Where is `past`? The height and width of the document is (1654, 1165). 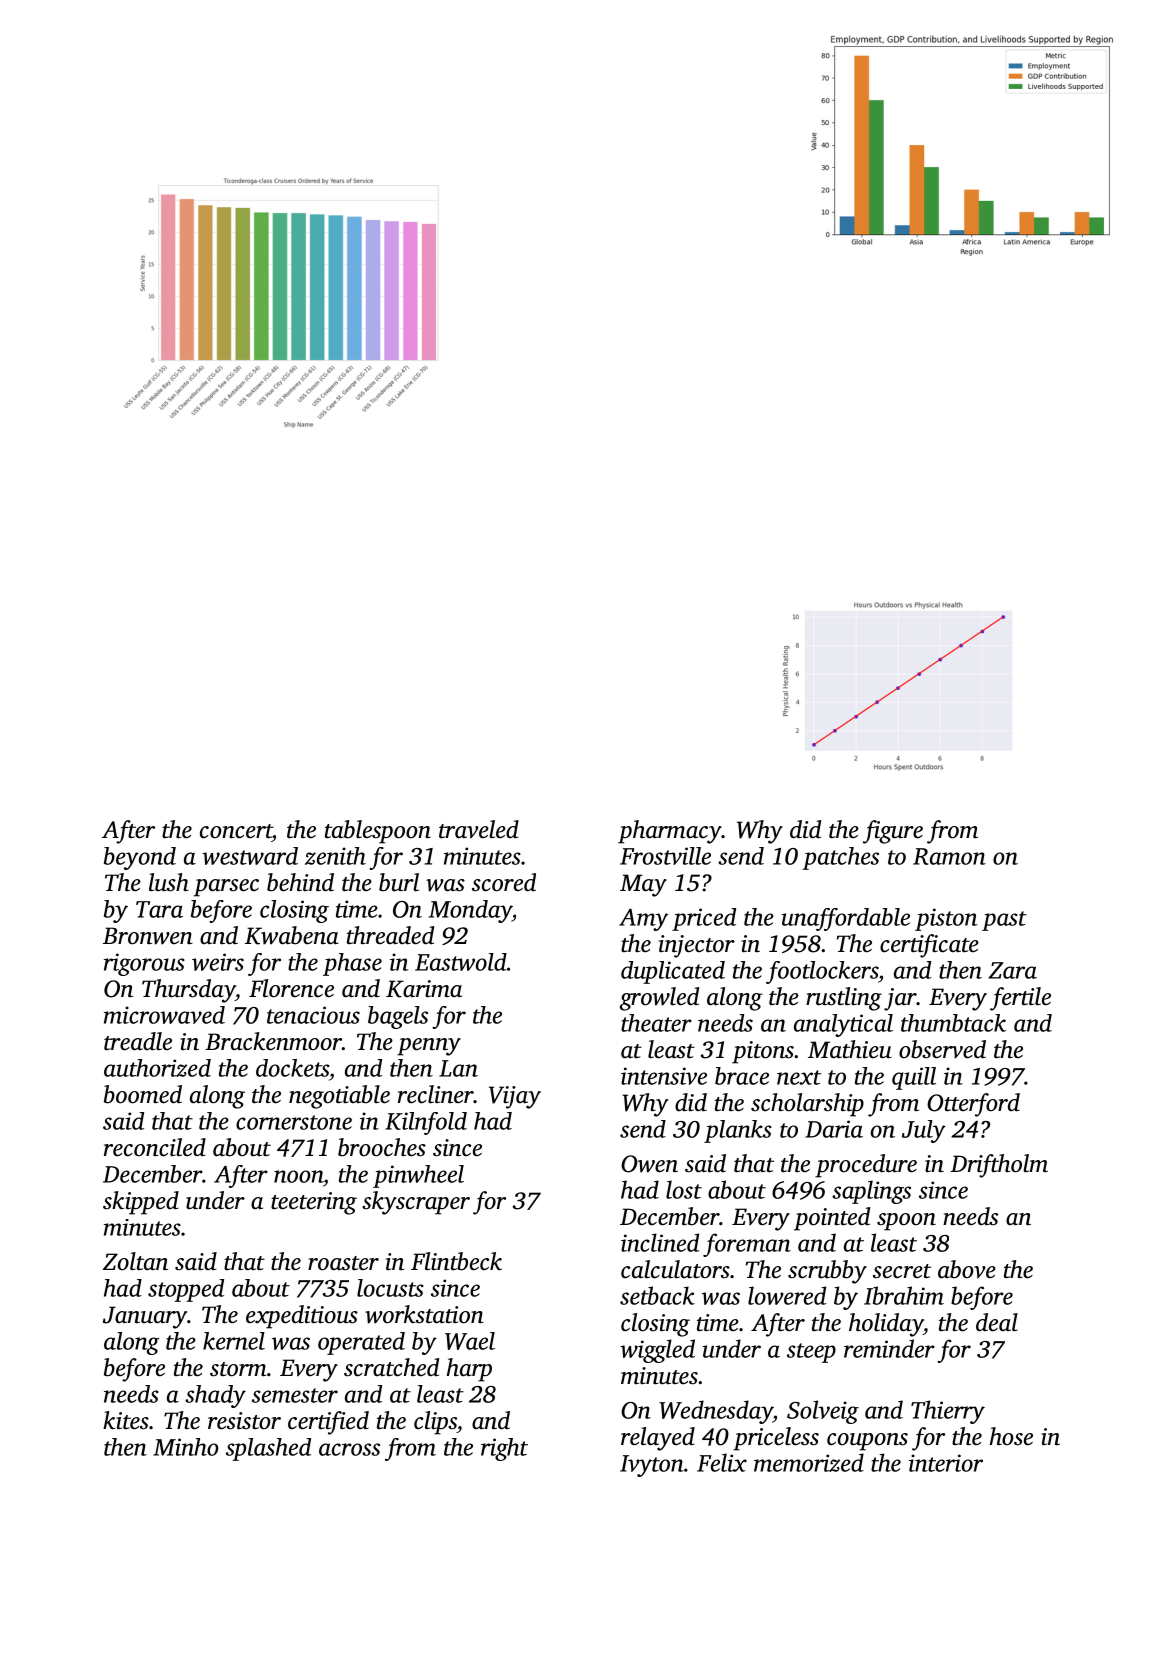
past is located at coordinates (1004, 921).
